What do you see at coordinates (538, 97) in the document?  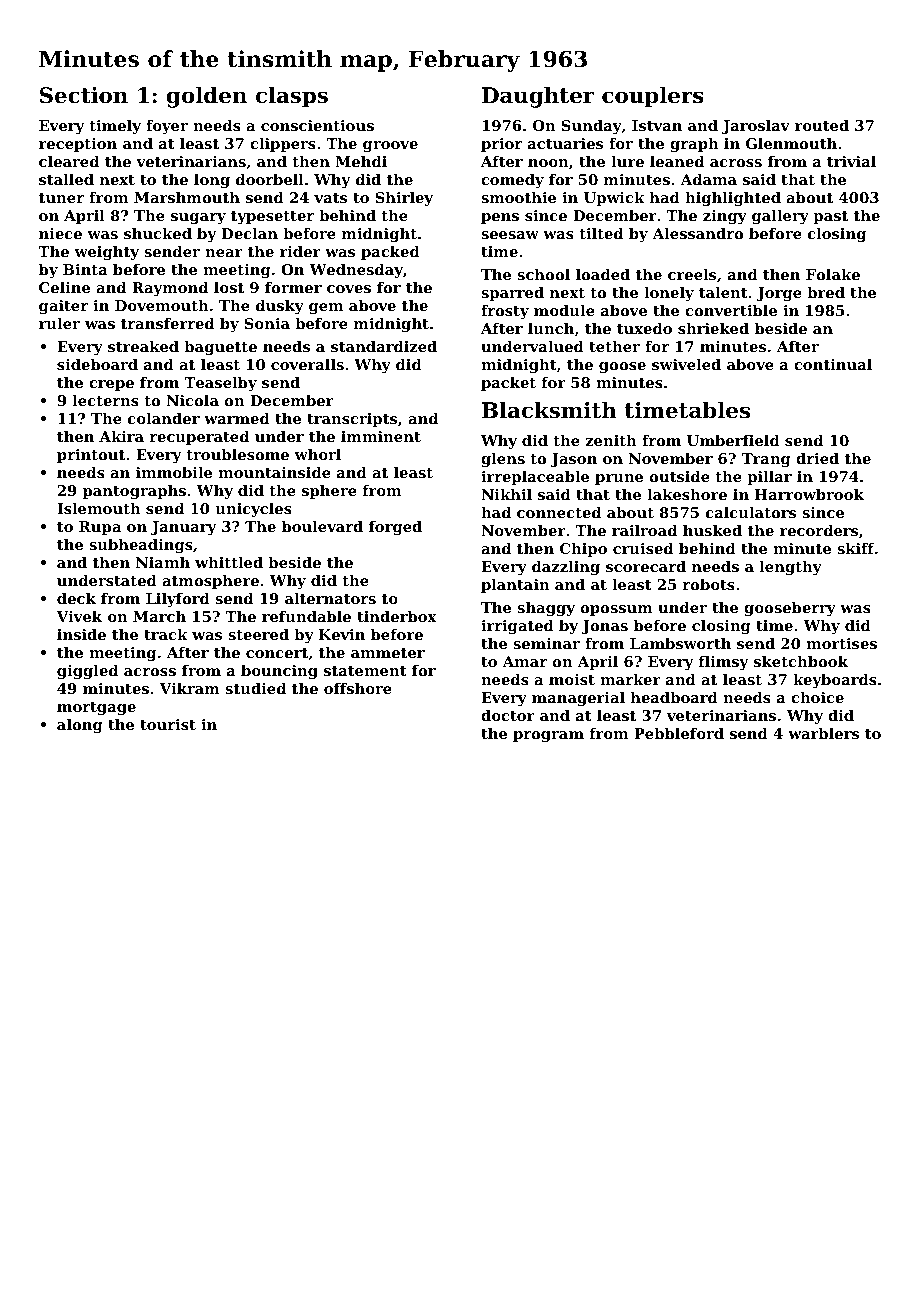 I see `Daughter` at bounding box center [538, 97].
